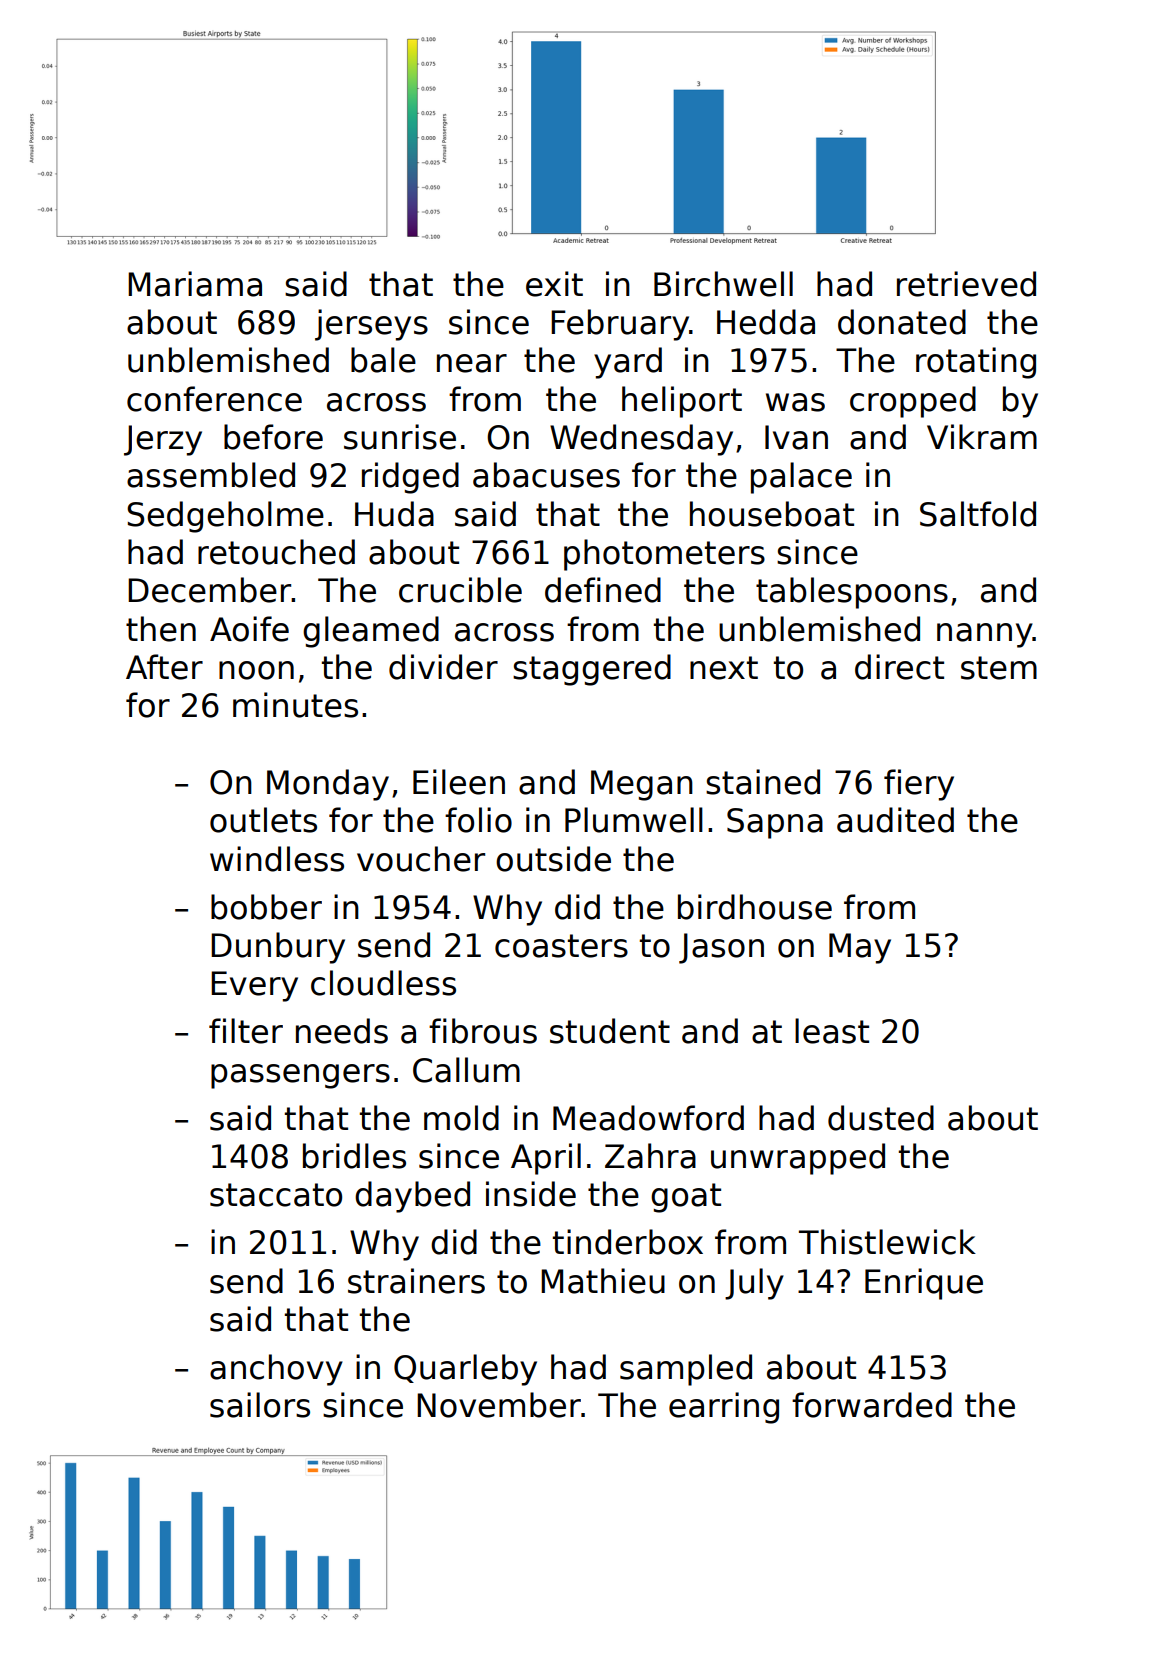  I want to click on fiery, so click(919, 785).
